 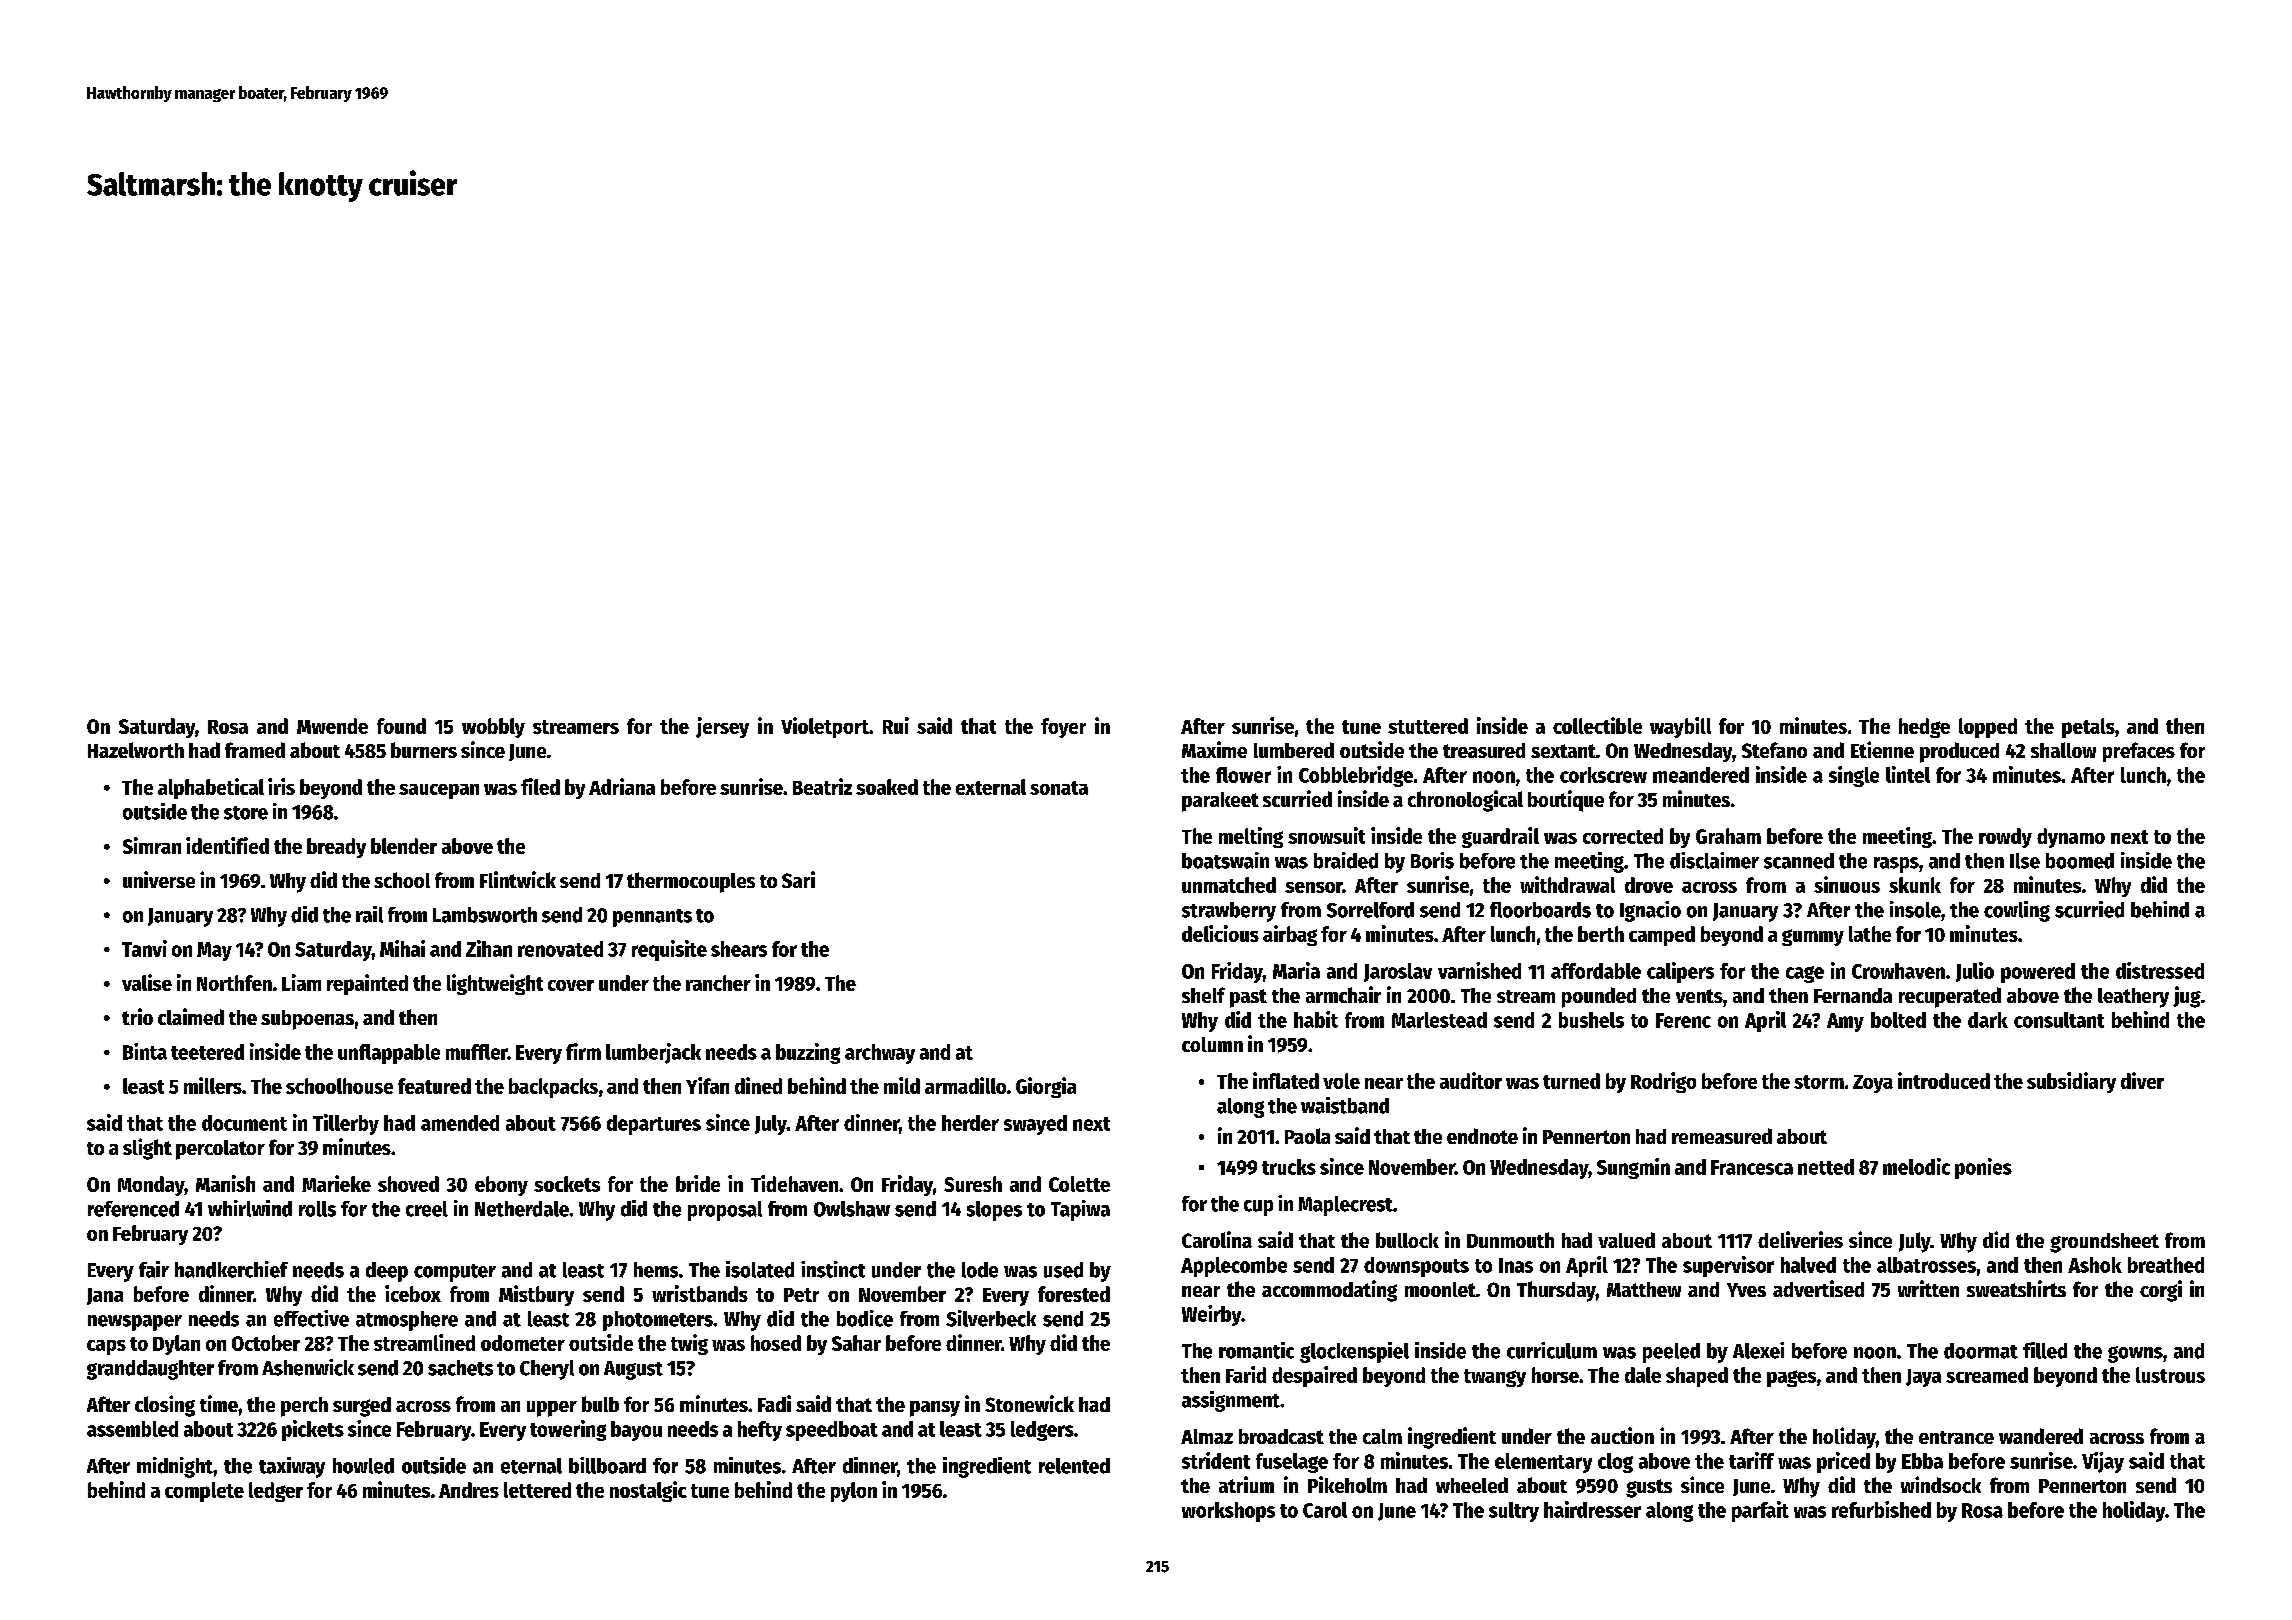 I want to click on albatrosses, so click(x=1926, y=1265).
